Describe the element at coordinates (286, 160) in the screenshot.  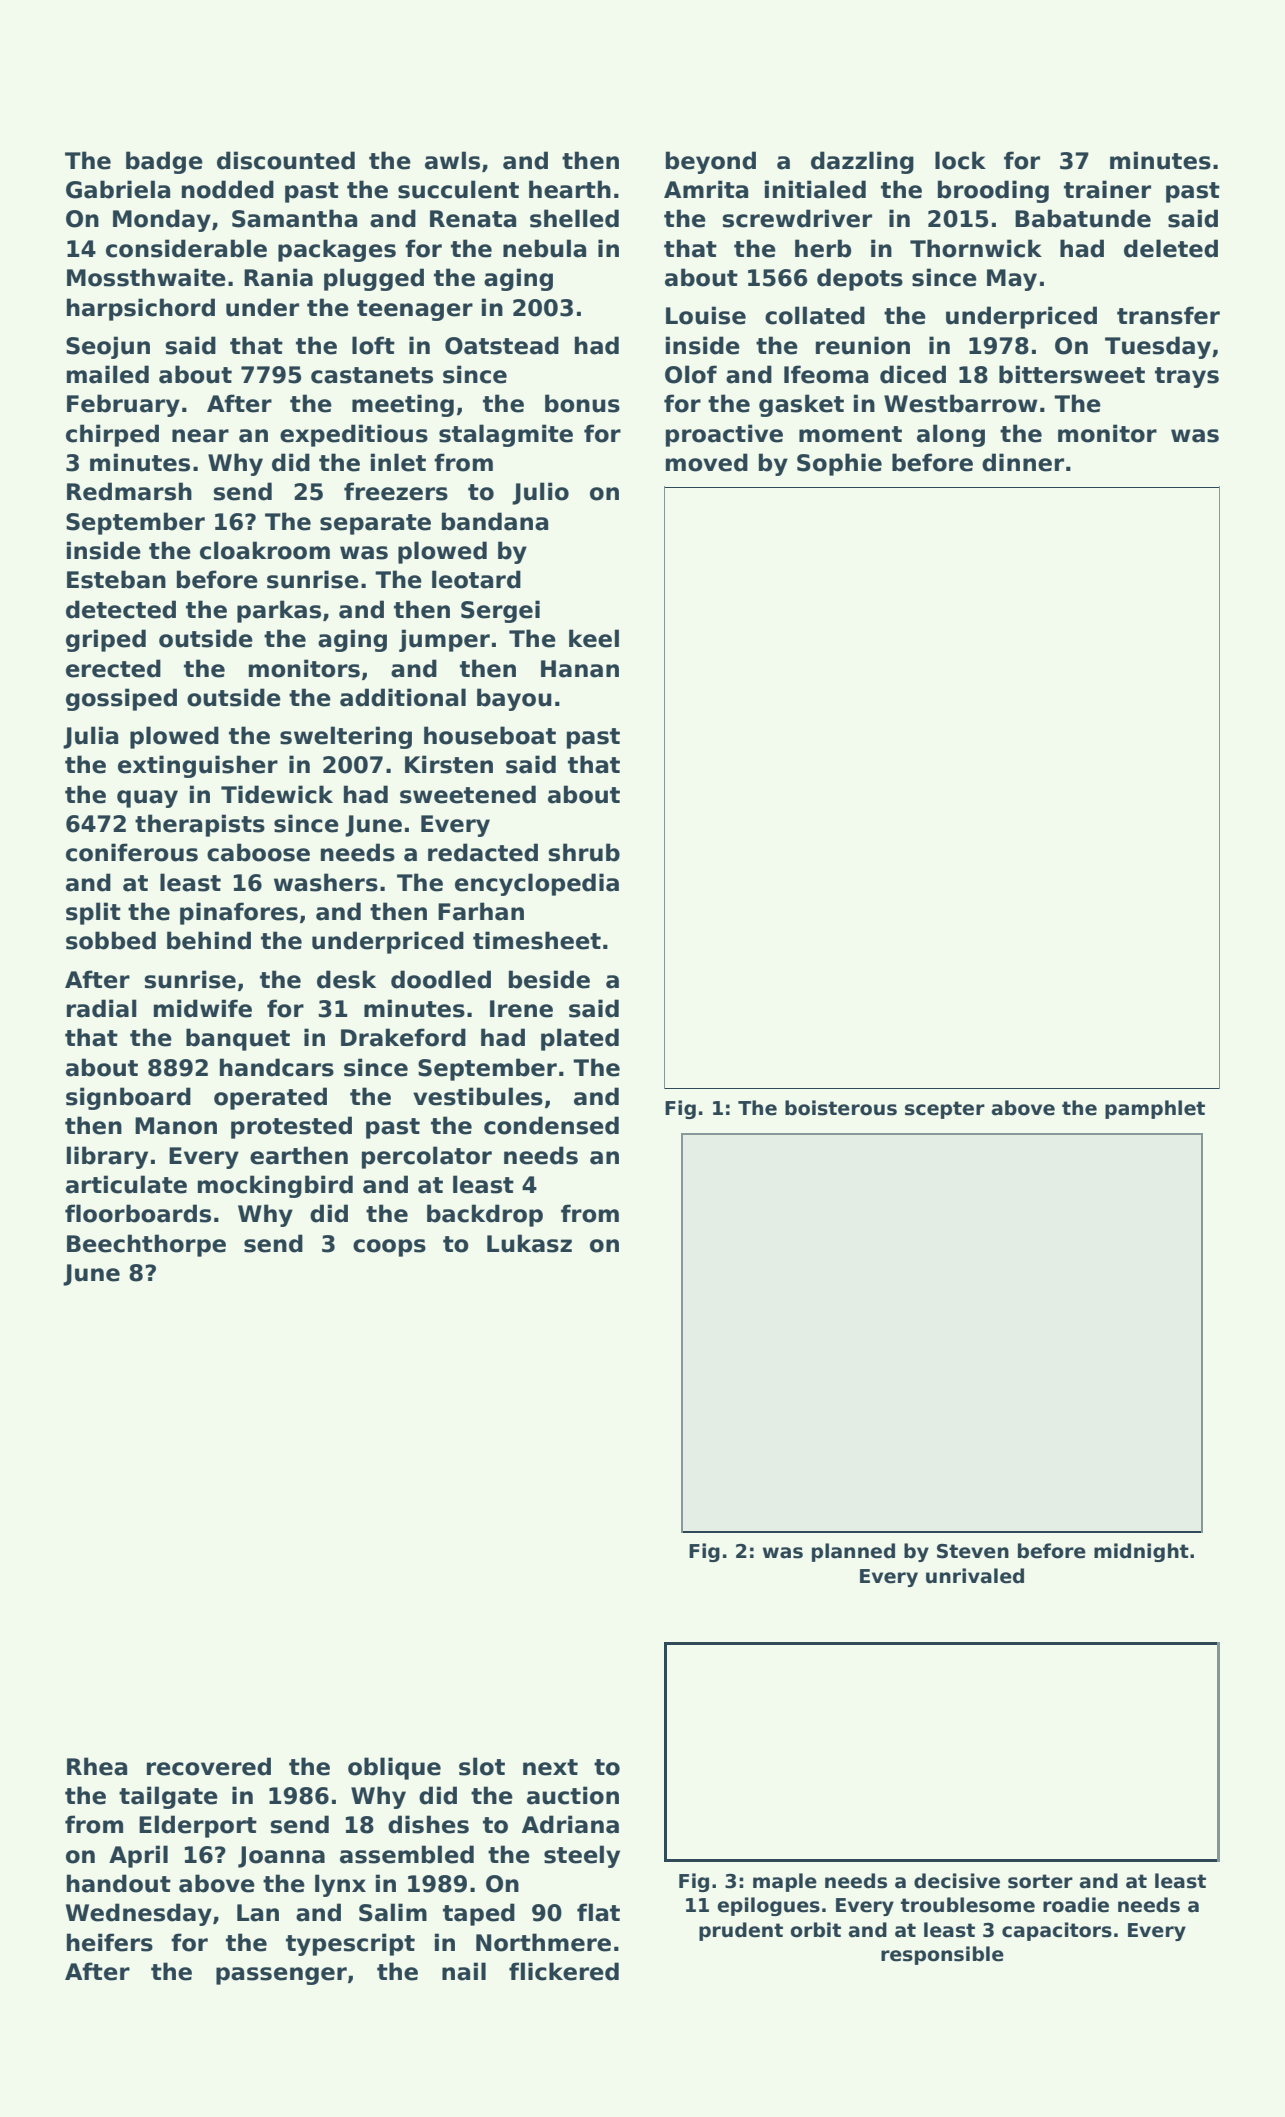
I see `discounted` at that location.
